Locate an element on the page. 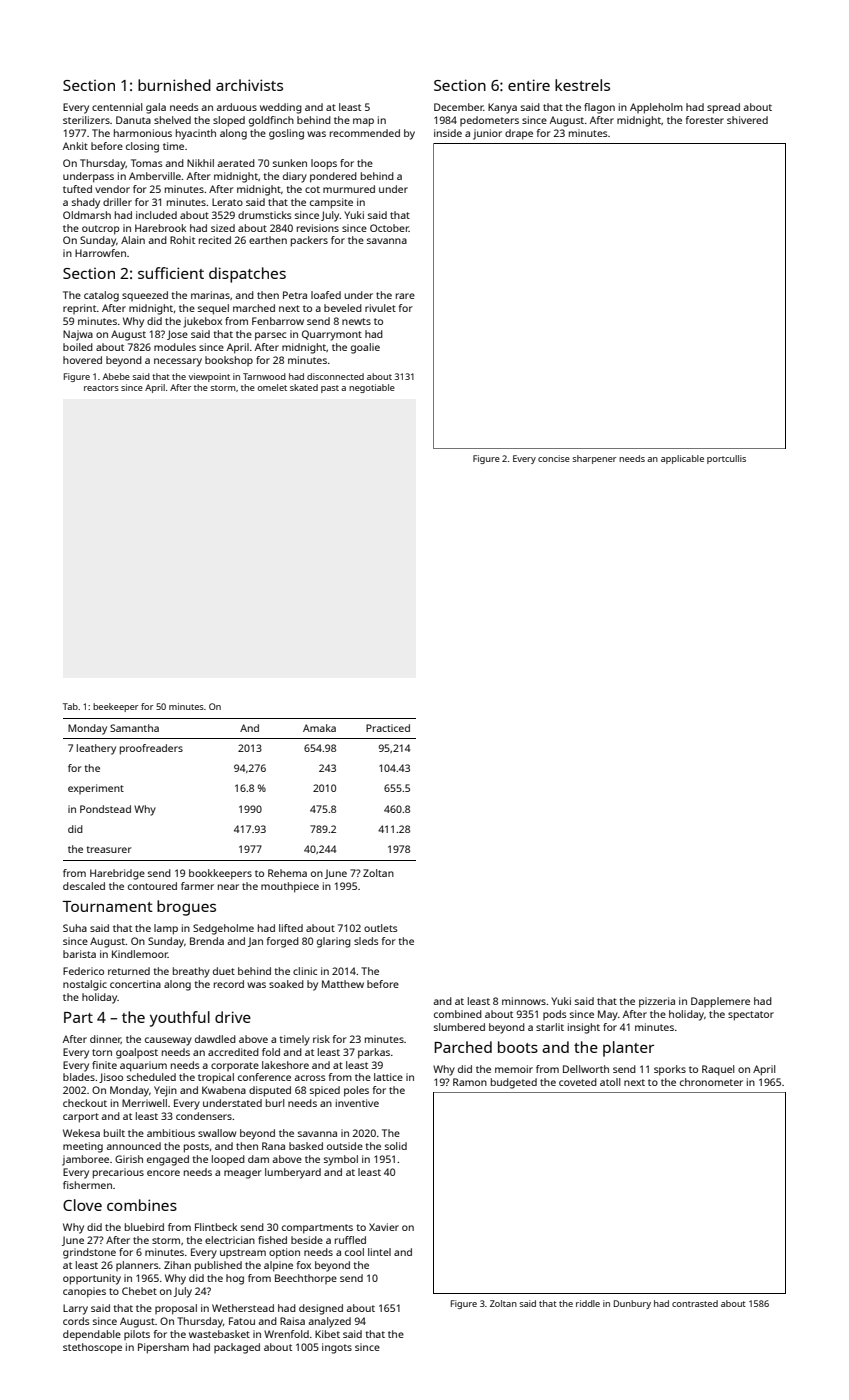  beekeeper is located at coordinates (116, 707).
